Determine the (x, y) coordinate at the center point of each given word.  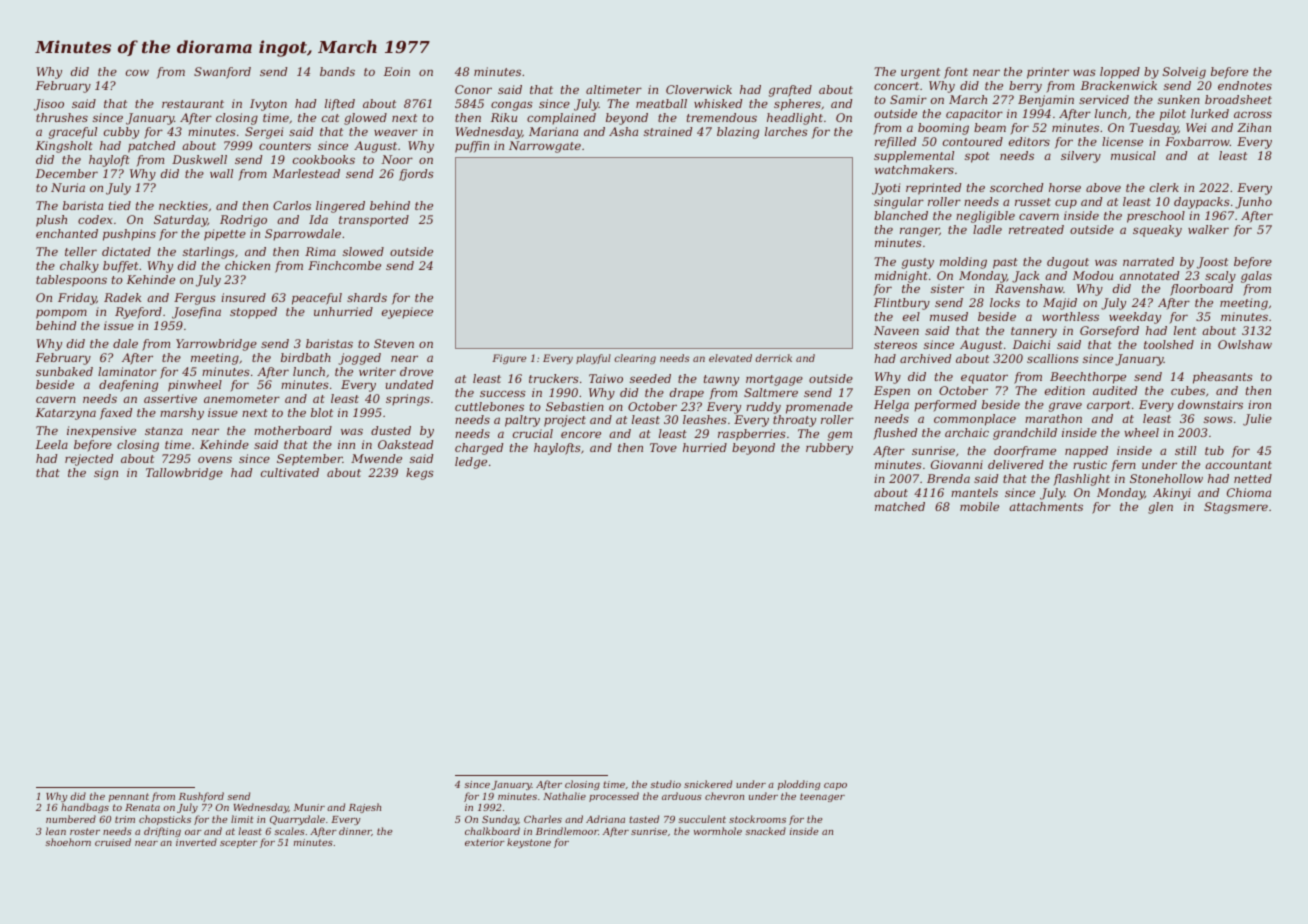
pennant (129, 797)
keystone (529, 843)
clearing (635, 359)
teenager (822, 797)
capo (835, 786)
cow (137, 72)
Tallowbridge (184, 474)
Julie (1257, 420)
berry (1025, 87)
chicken (247, 265)
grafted (790, 91)
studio (665, 784)
